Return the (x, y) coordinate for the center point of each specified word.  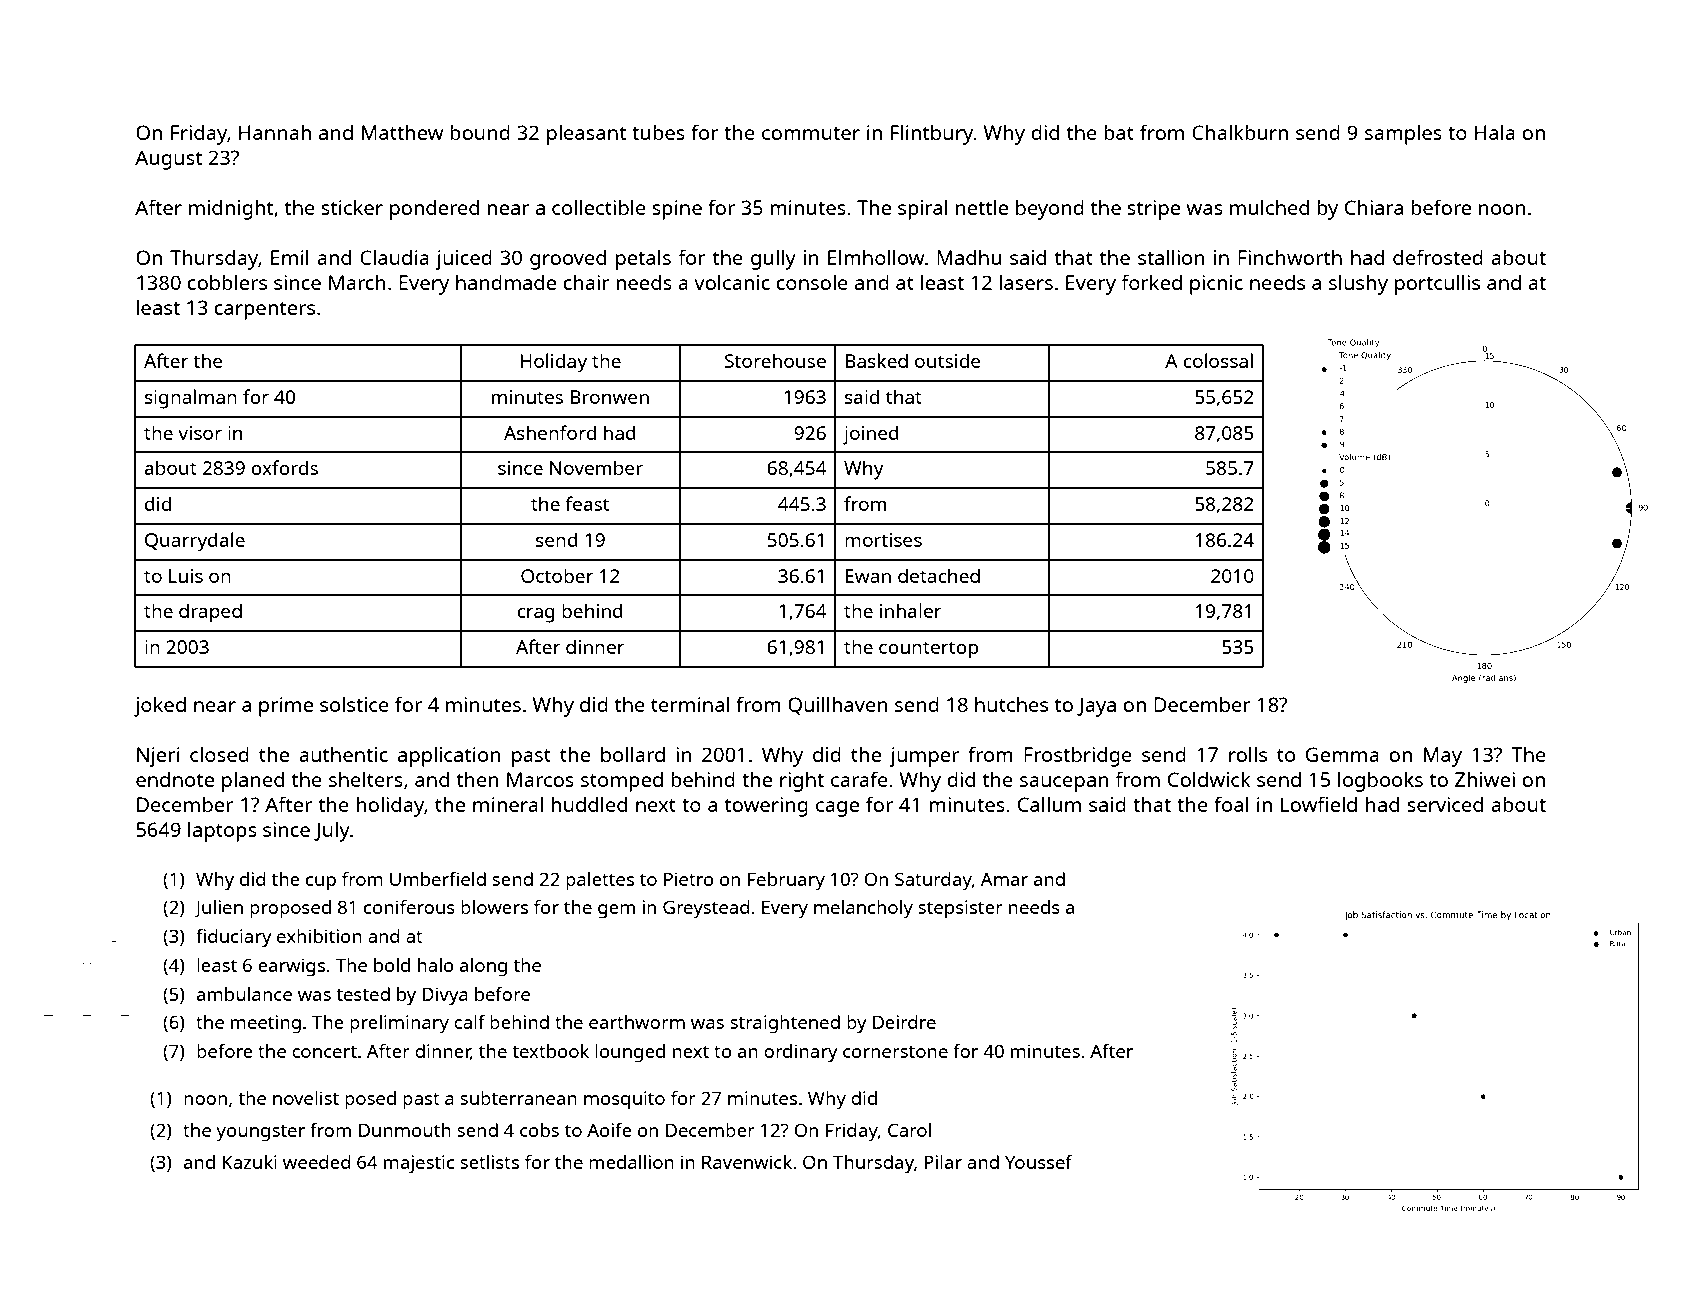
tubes (658, 132)
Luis (186, 576)
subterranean (518, 1098)
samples (1403, 134)
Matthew (402, 132)
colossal (1218, 360)
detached (939, 575)
